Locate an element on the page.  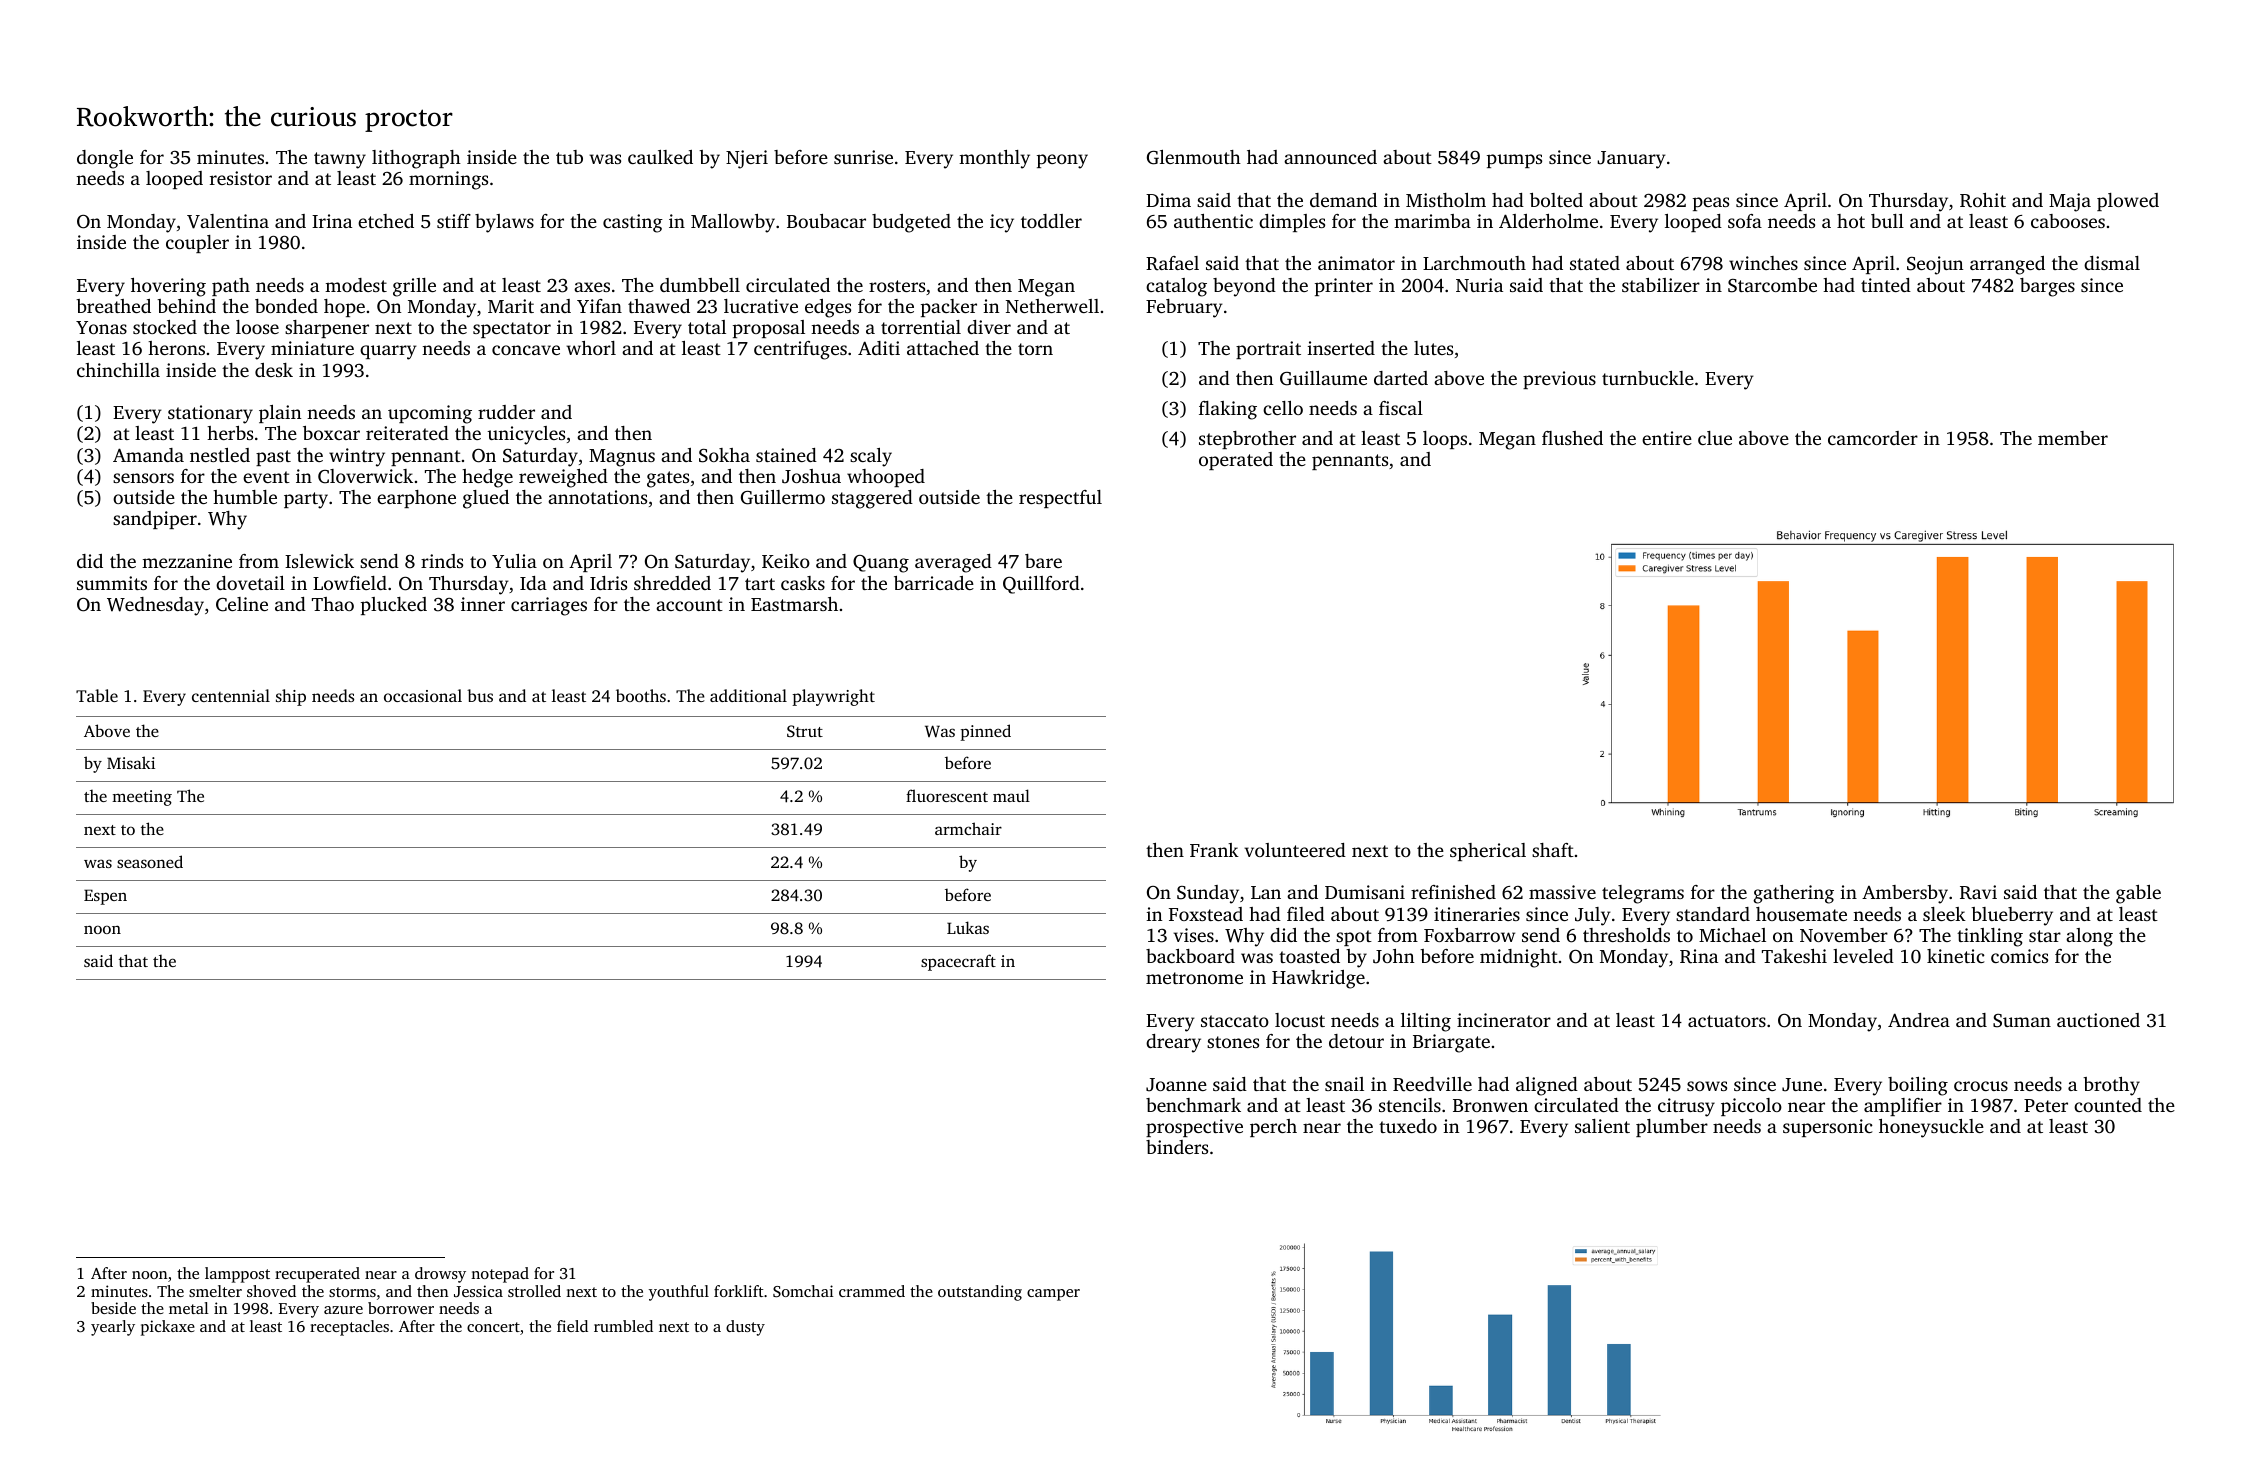
salient is located at coordinates (1602, 1126).
